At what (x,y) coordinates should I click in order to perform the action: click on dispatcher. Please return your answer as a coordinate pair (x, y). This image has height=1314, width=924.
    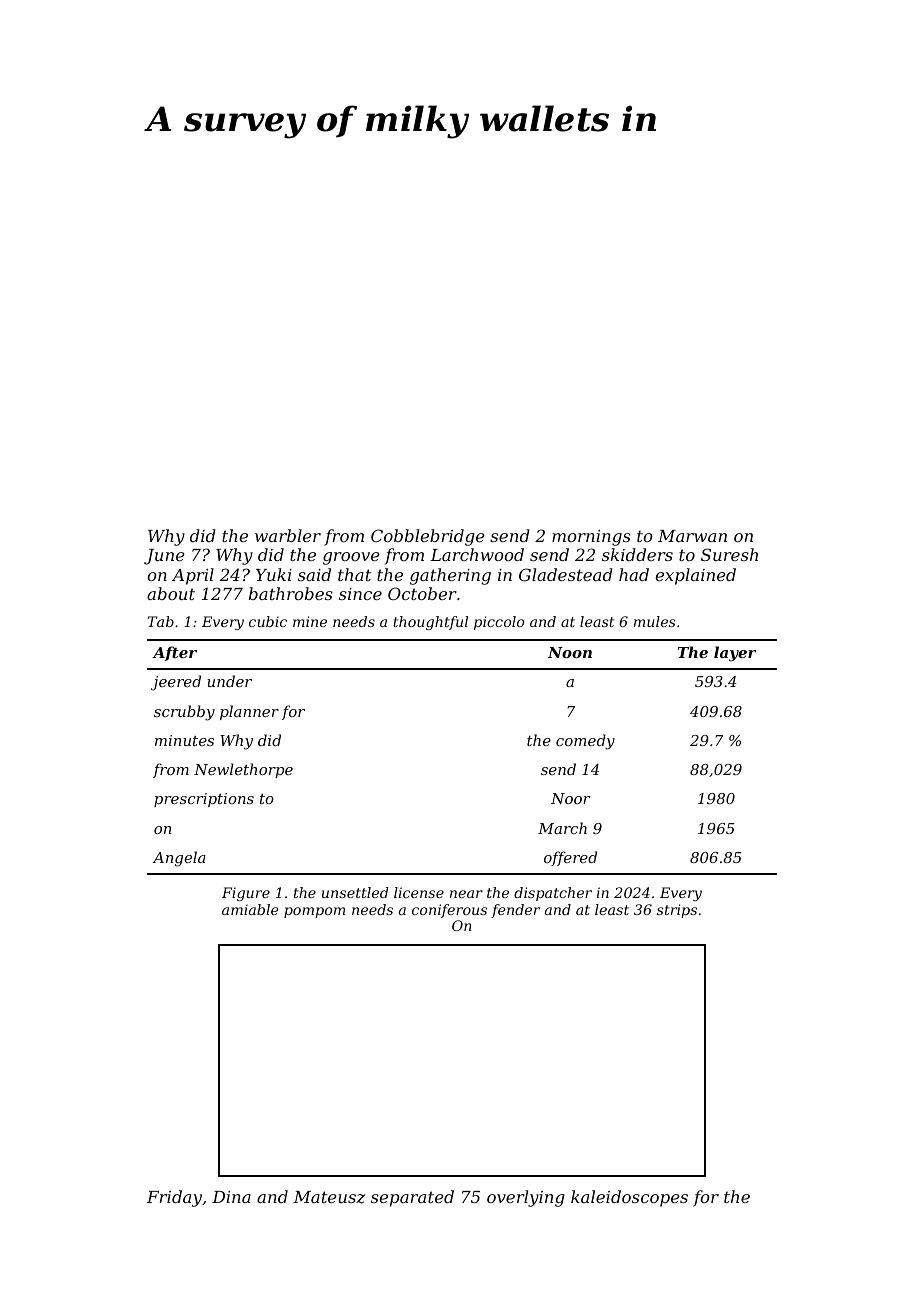
    Looking at the image, I should click on (553, 894).
